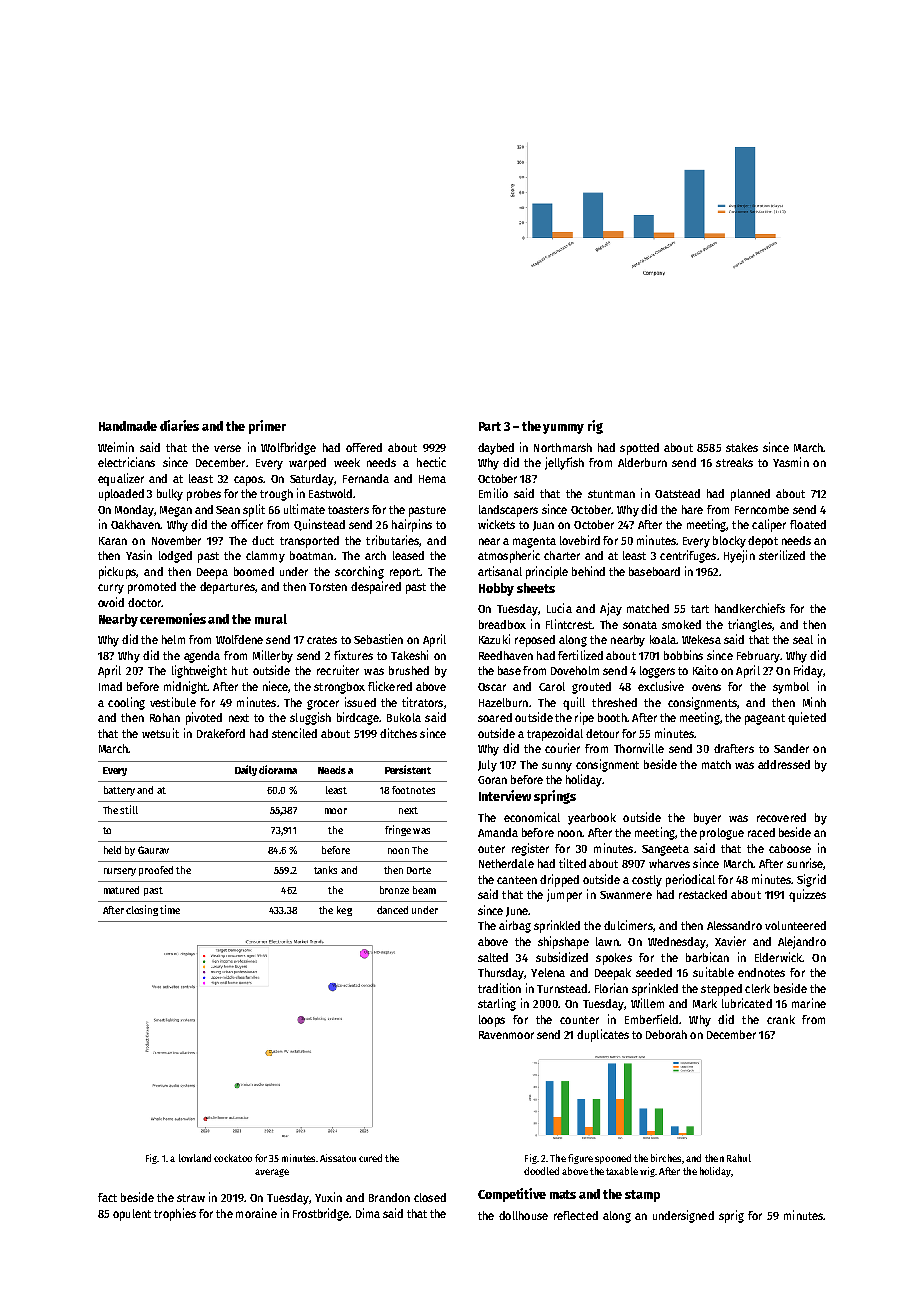  Describe the element at coordinates (370, 1158) in the image. I see `cured` at that location.
